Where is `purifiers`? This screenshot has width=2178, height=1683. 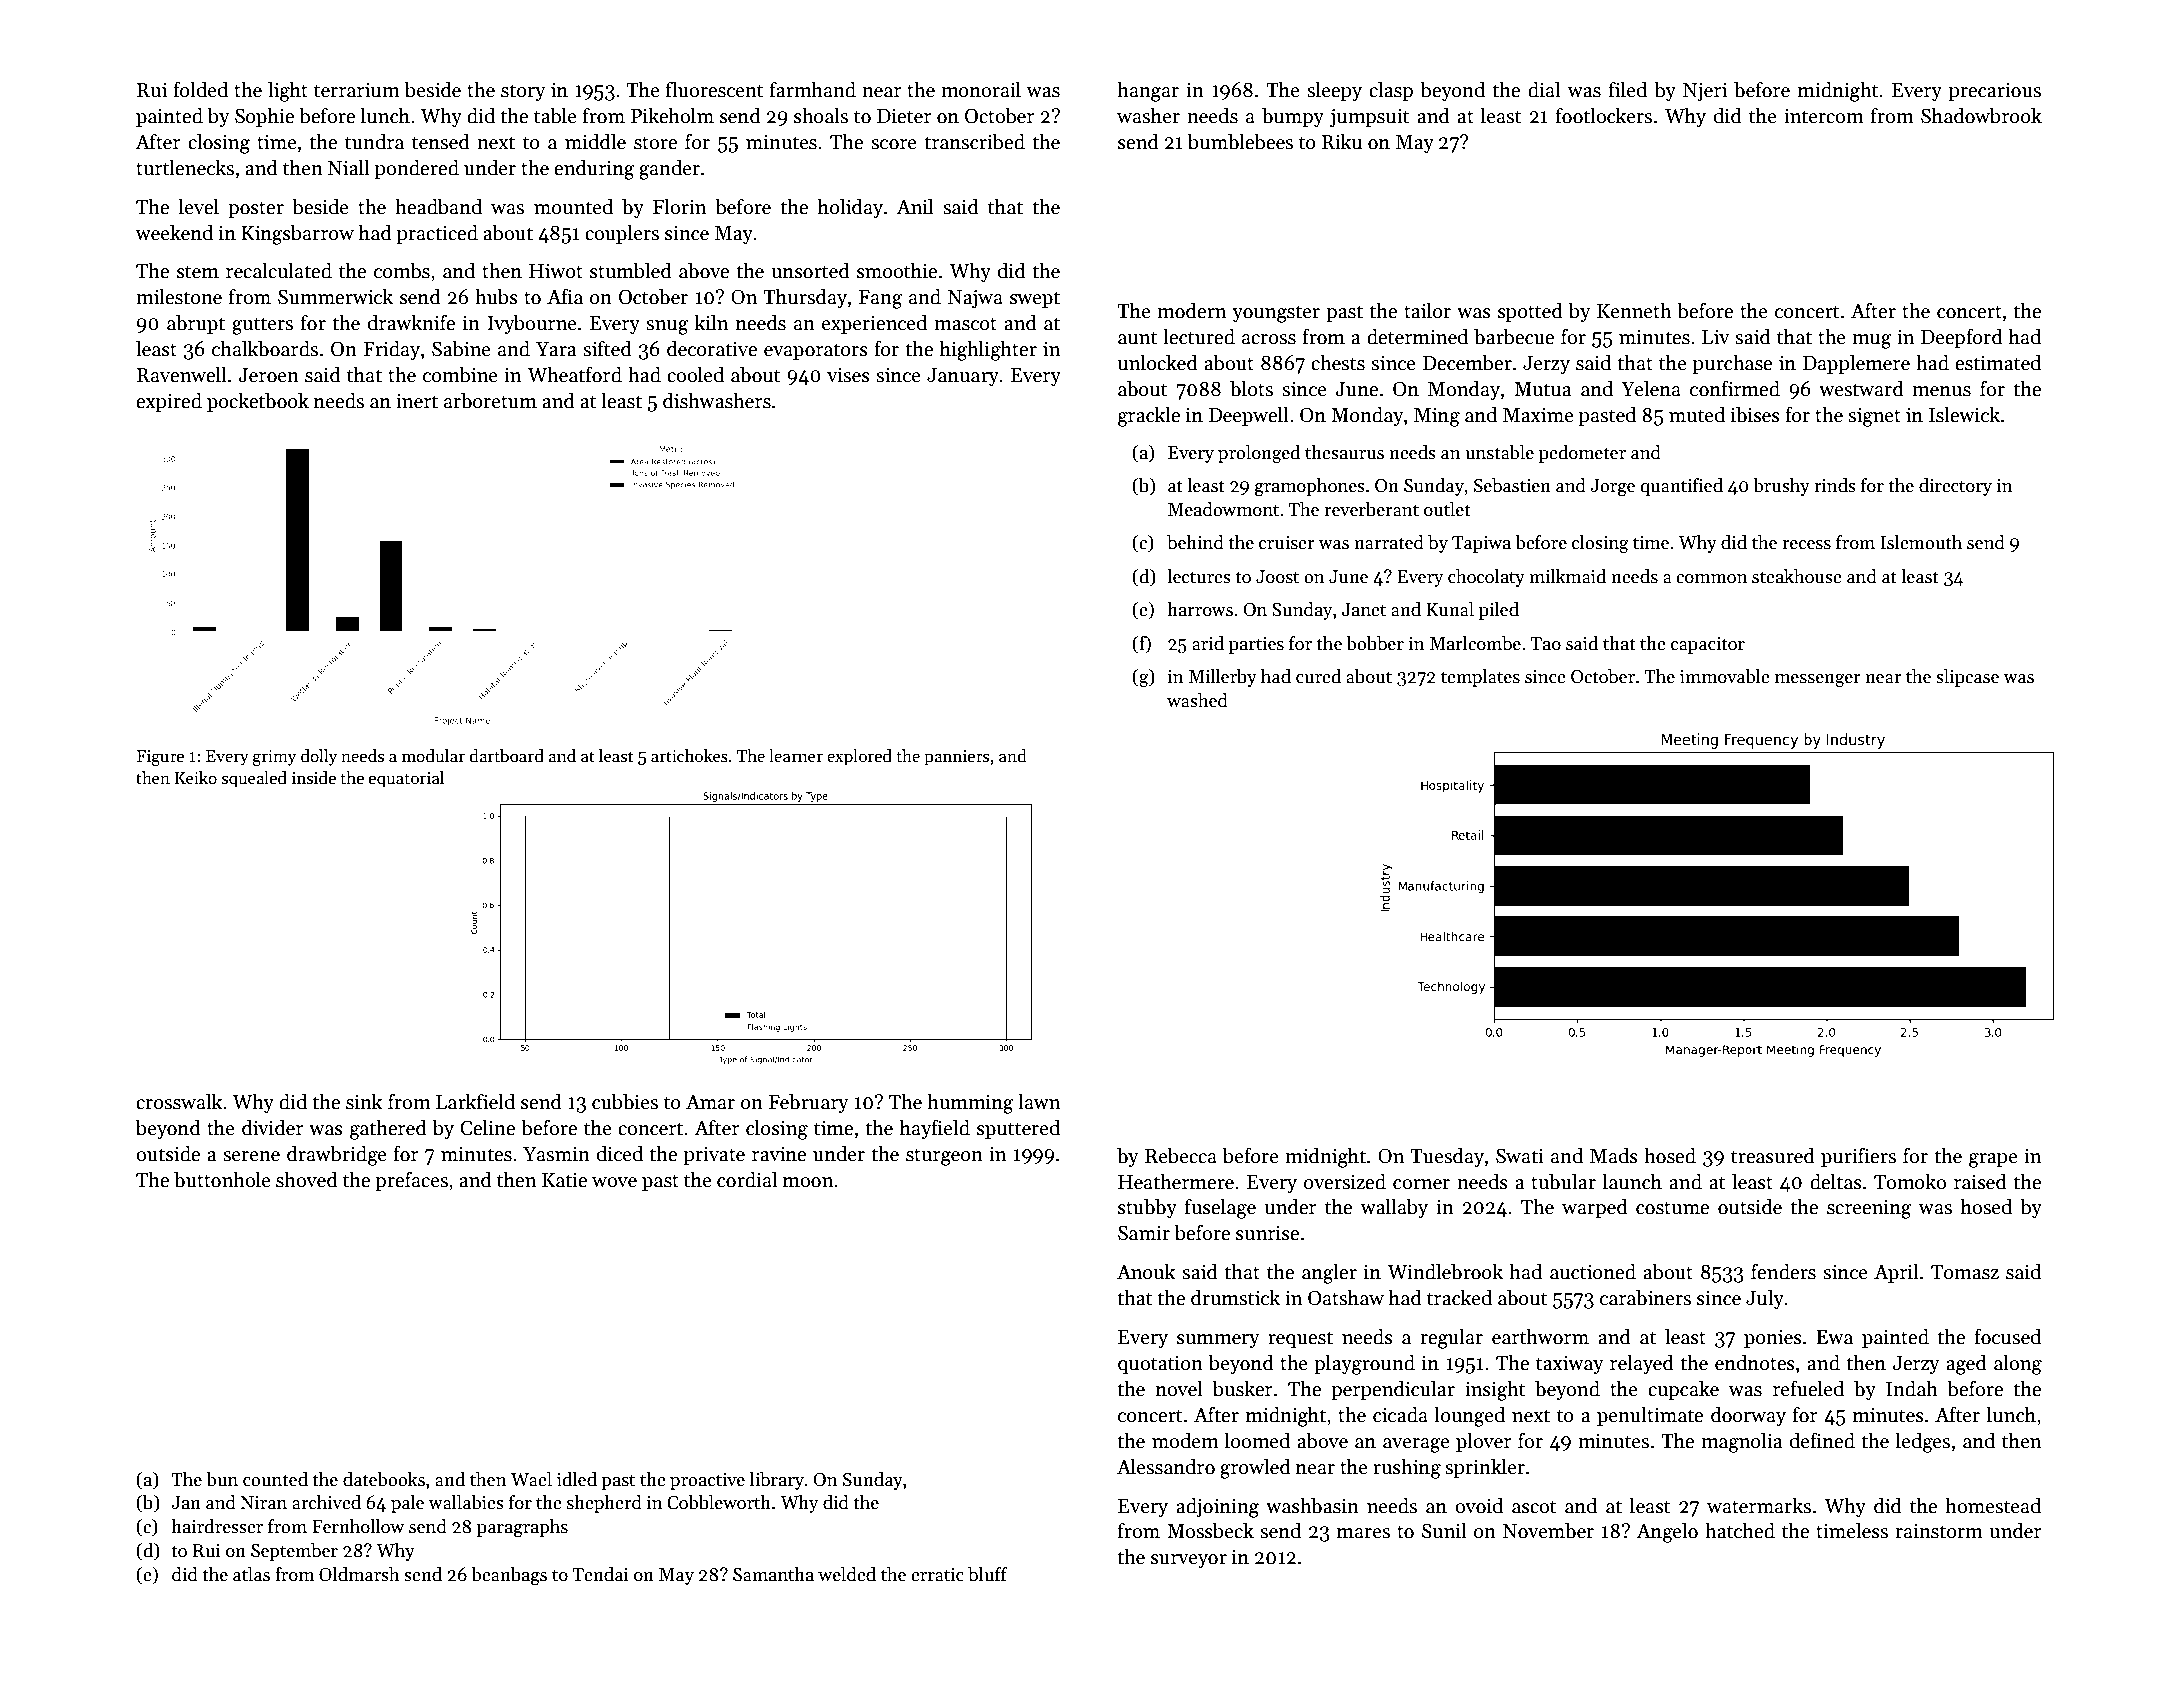 purifiers is located at coordinates (1858, 1157).
